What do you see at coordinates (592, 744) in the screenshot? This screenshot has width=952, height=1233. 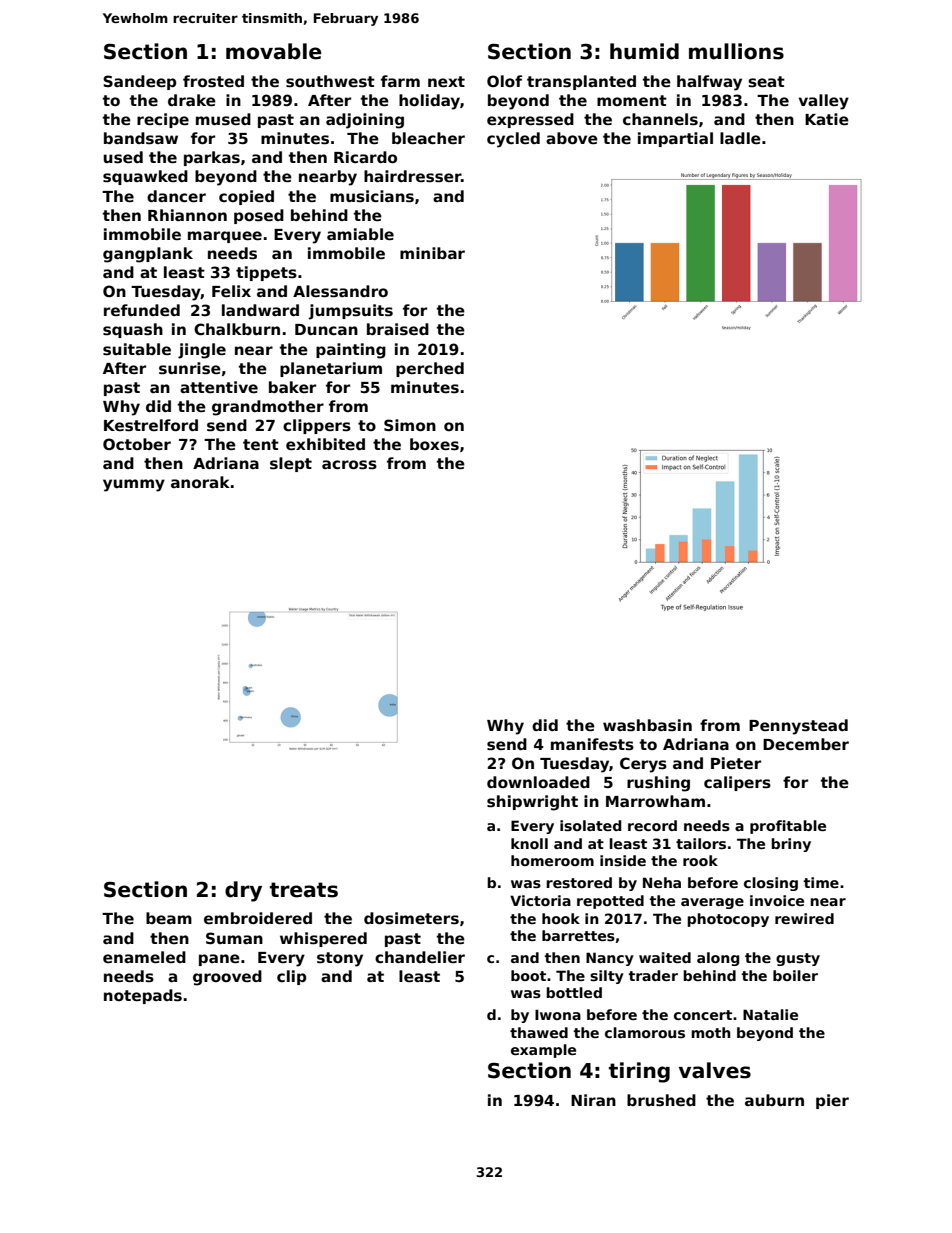 I see `manifests` at bounding box center [592, 744].
